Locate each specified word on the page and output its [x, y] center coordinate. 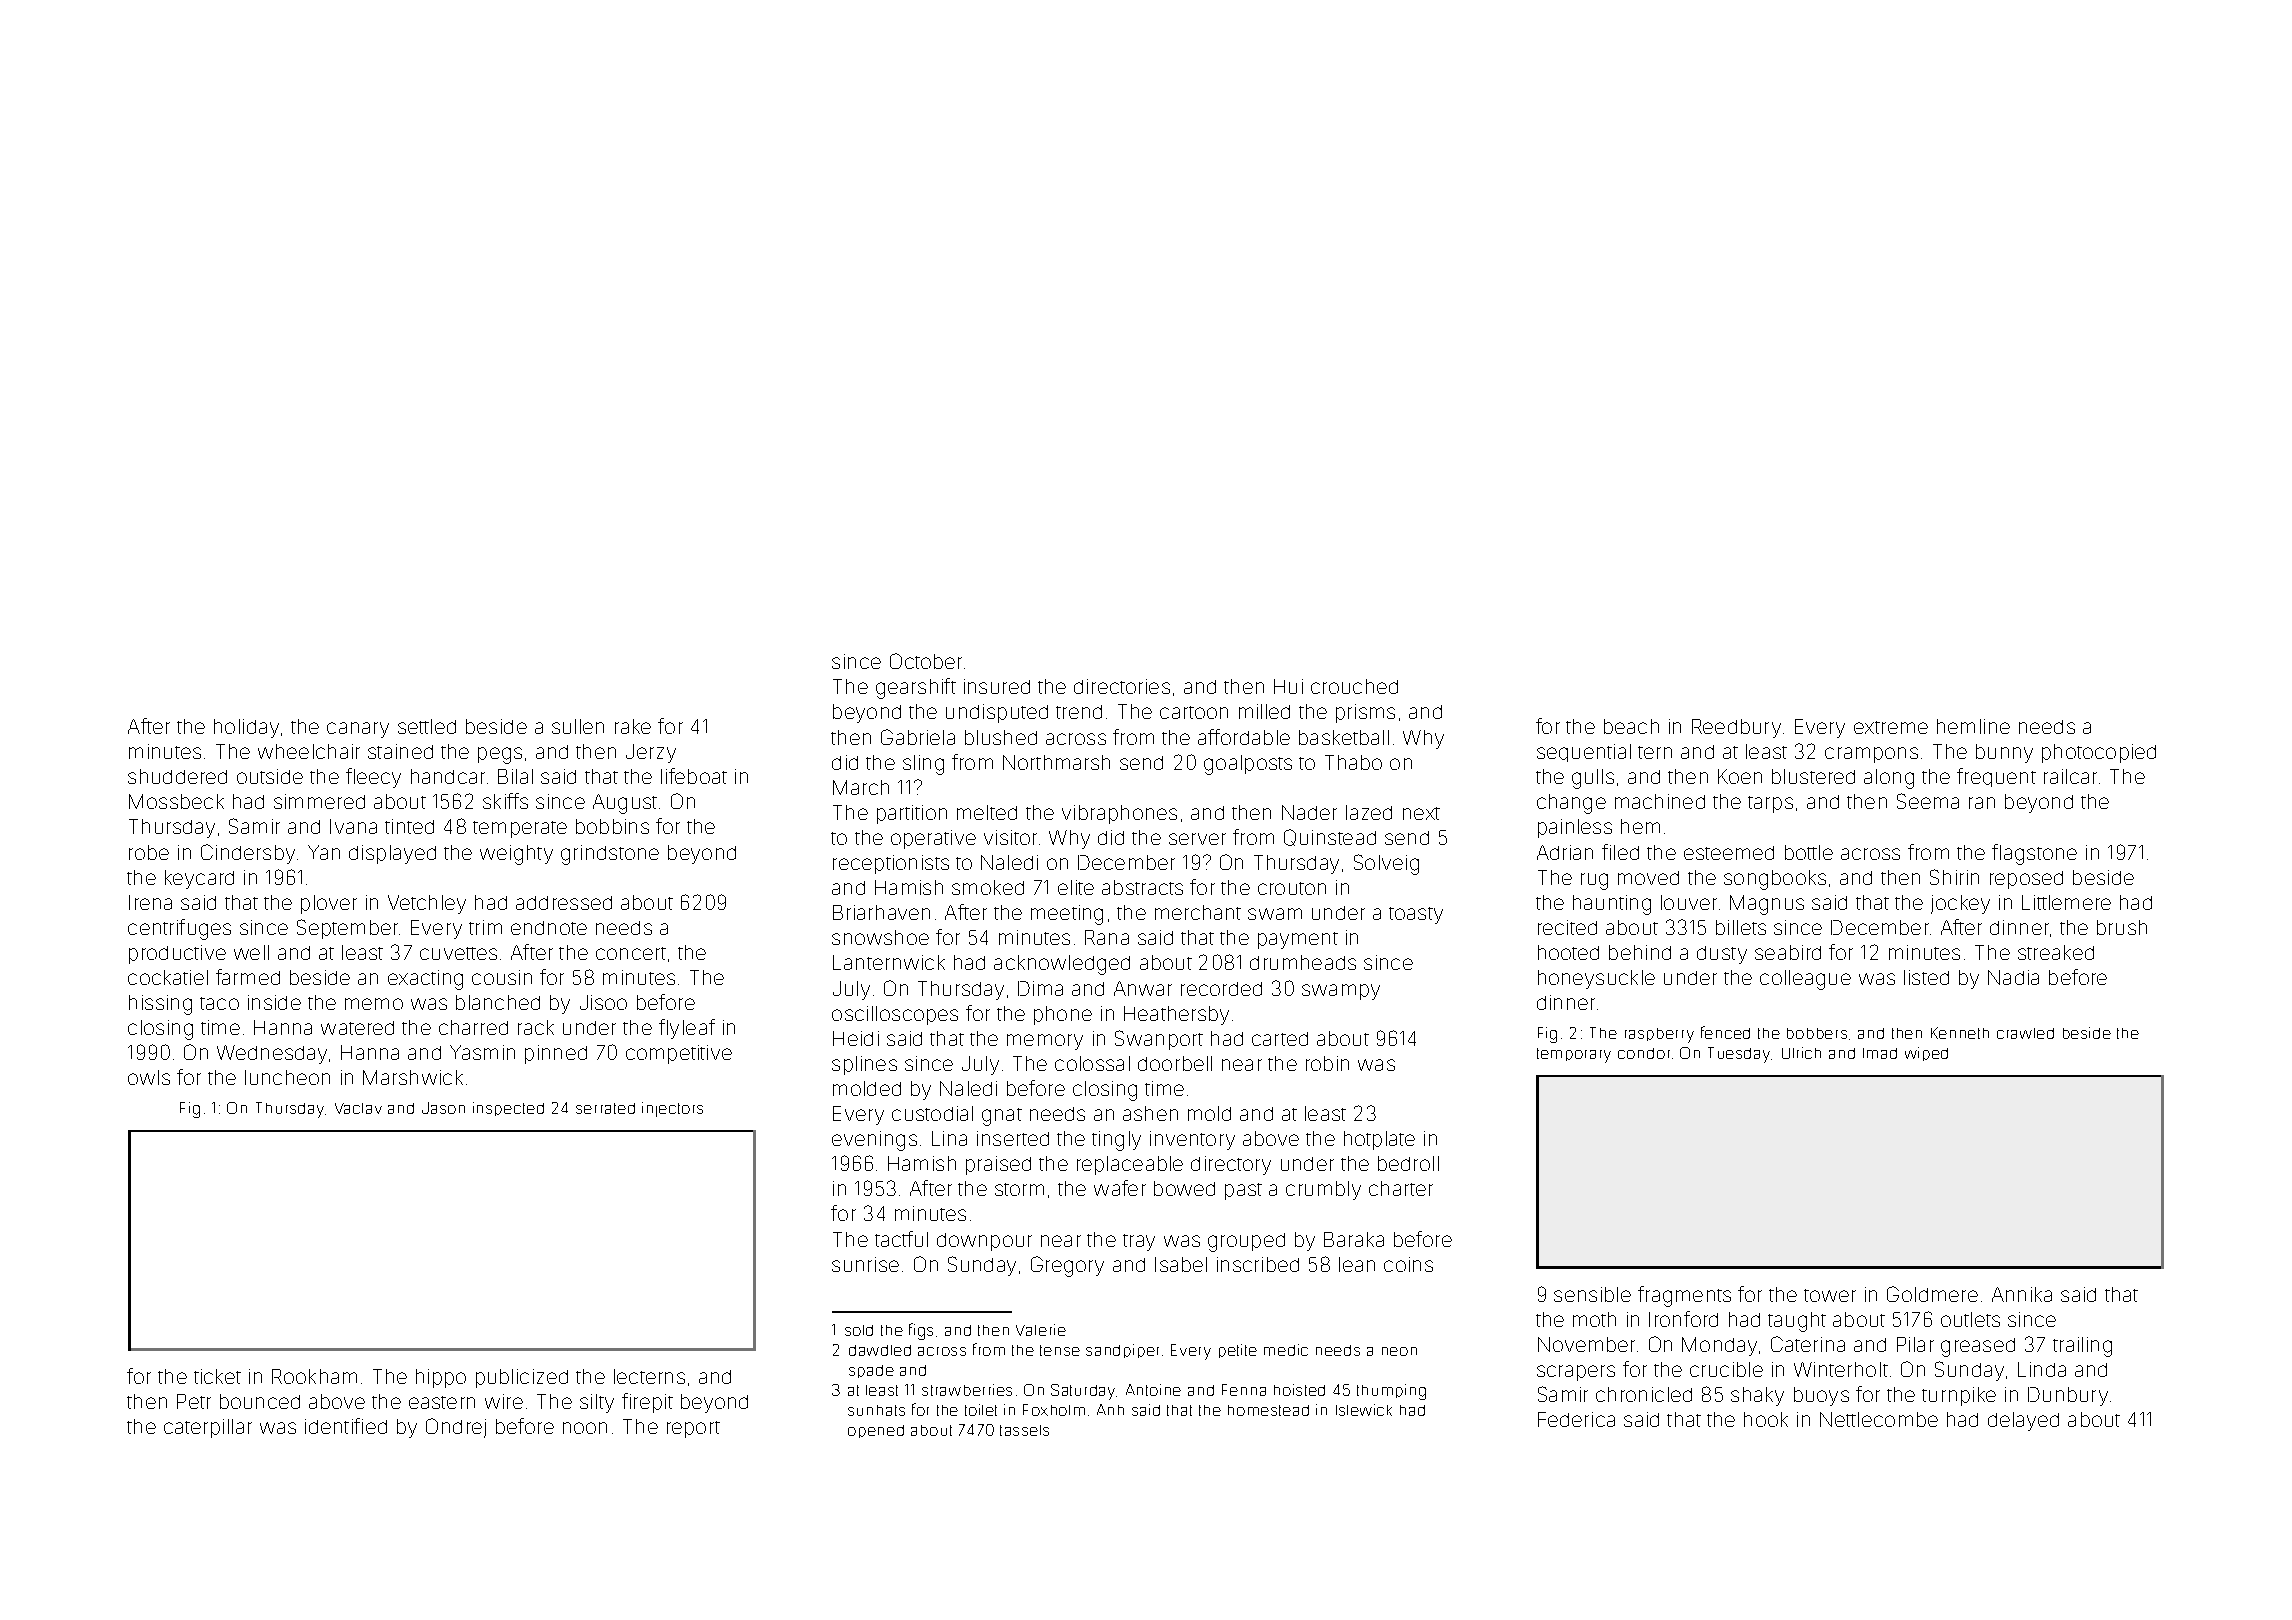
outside [270, 776]
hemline [1973, 726]
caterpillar [208, 1428]
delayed [2023, 1421]
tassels [1024, 1430]
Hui [1288, 686]
